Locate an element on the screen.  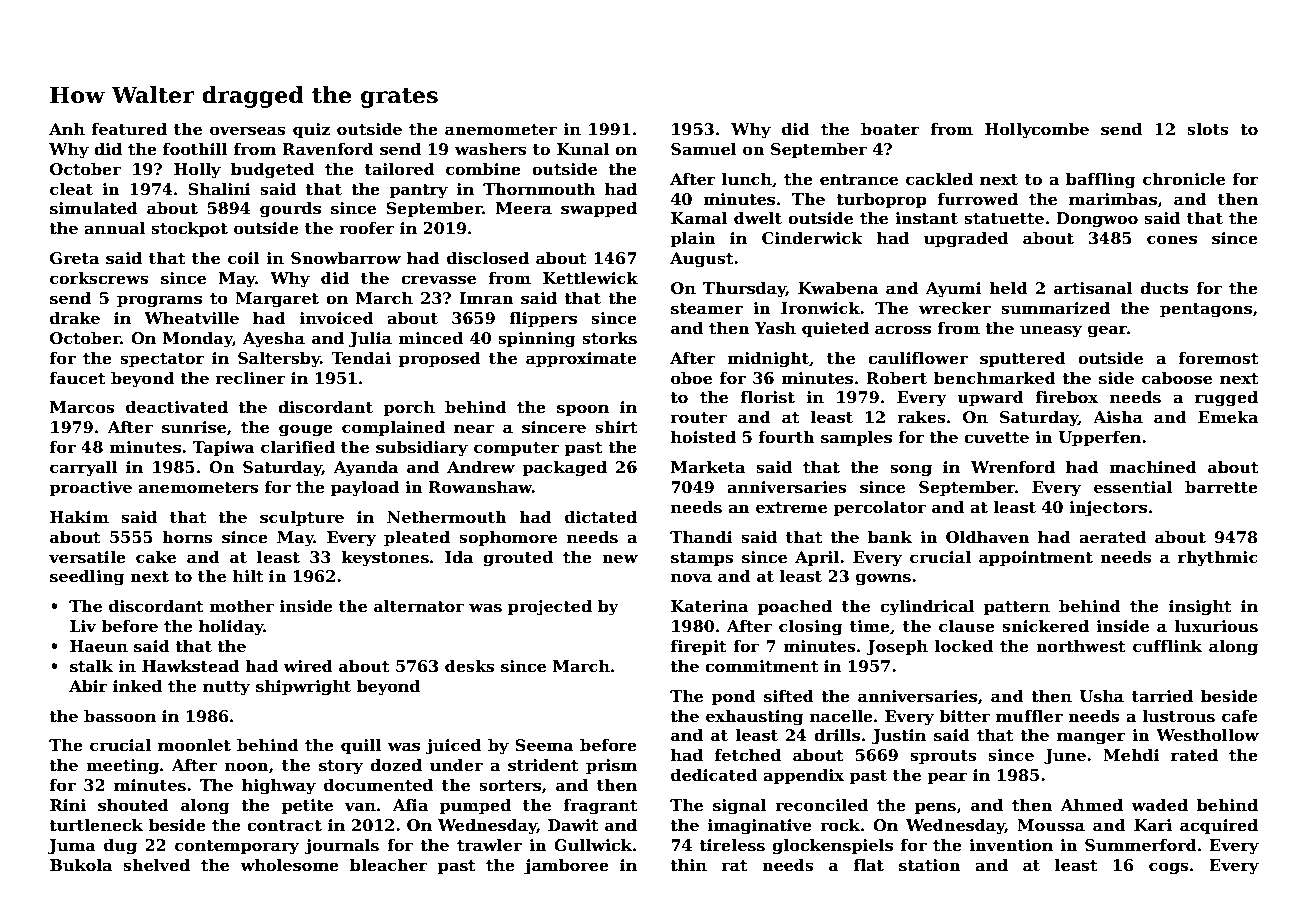
Meera is located at coordinates (524, 208).
